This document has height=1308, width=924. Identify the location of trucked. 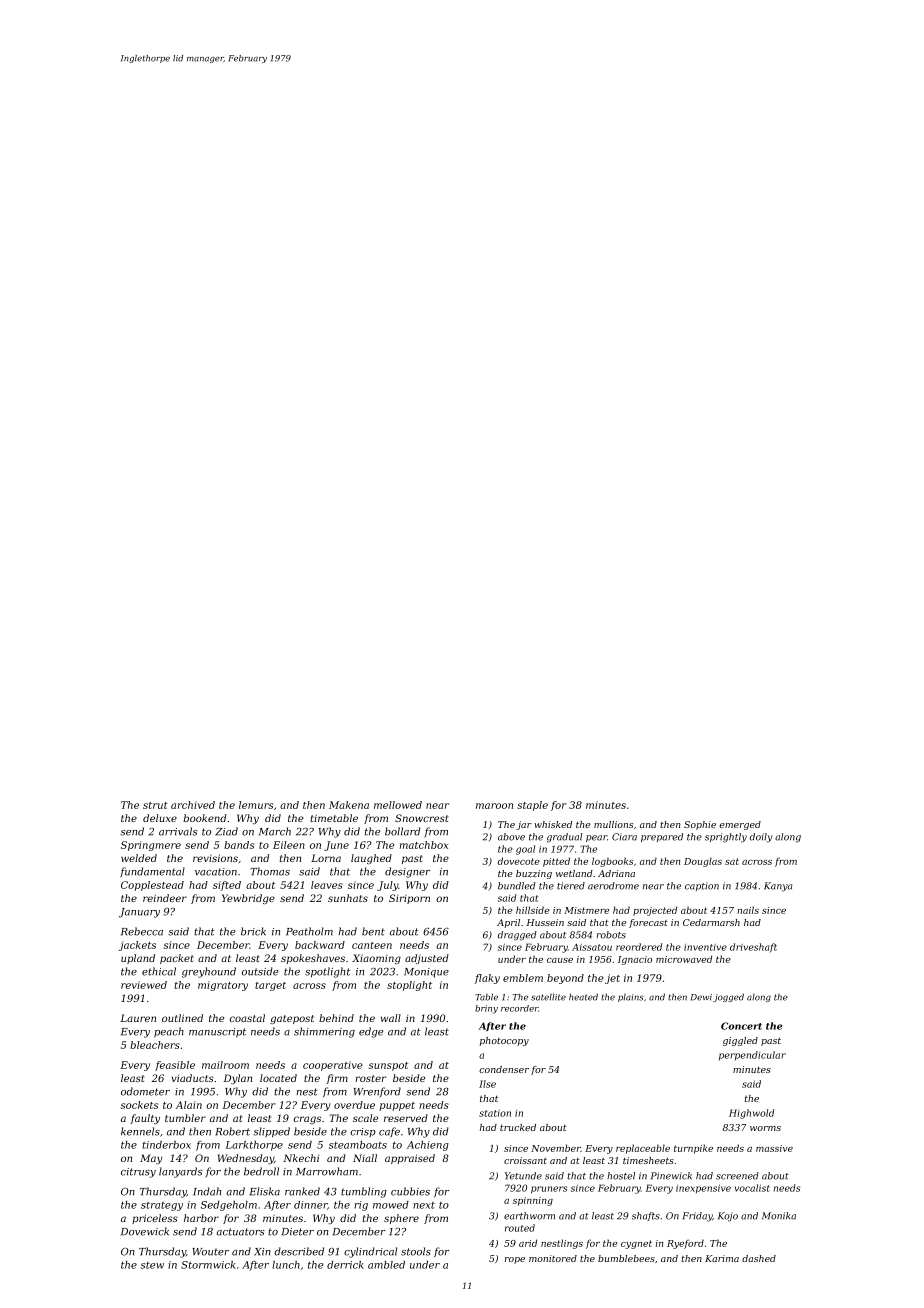
(518, 1127).
